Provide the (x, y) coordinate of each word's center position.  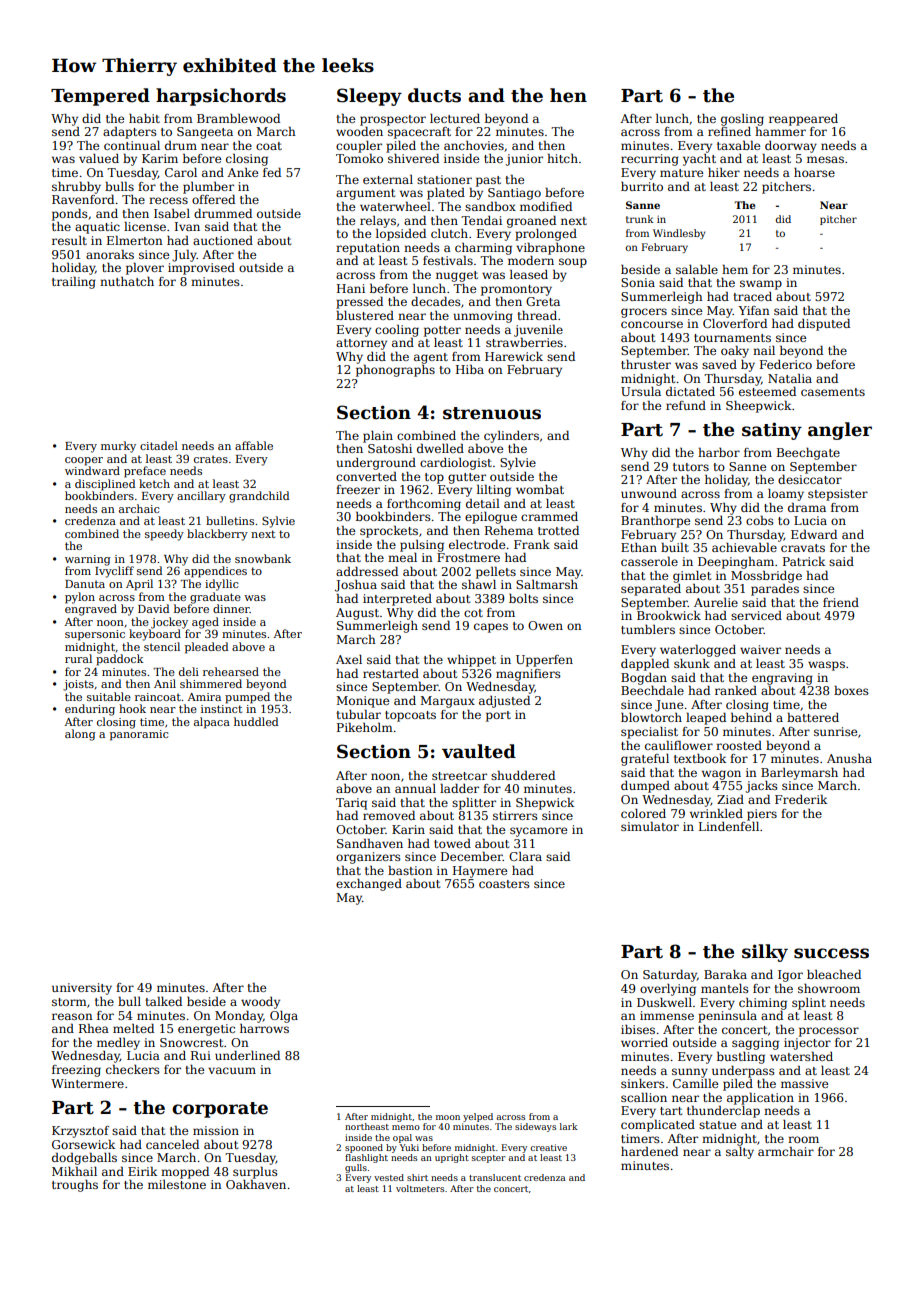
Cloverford (735, 323)
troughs (75, 1186)
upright (452, 1158)
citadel (159, 445)
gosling (742, 120)
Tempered (100, 97)
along (80, 735)
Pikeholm (365, 727)
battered (813, 717)
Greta (543, 301)
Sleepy (369, 97)
